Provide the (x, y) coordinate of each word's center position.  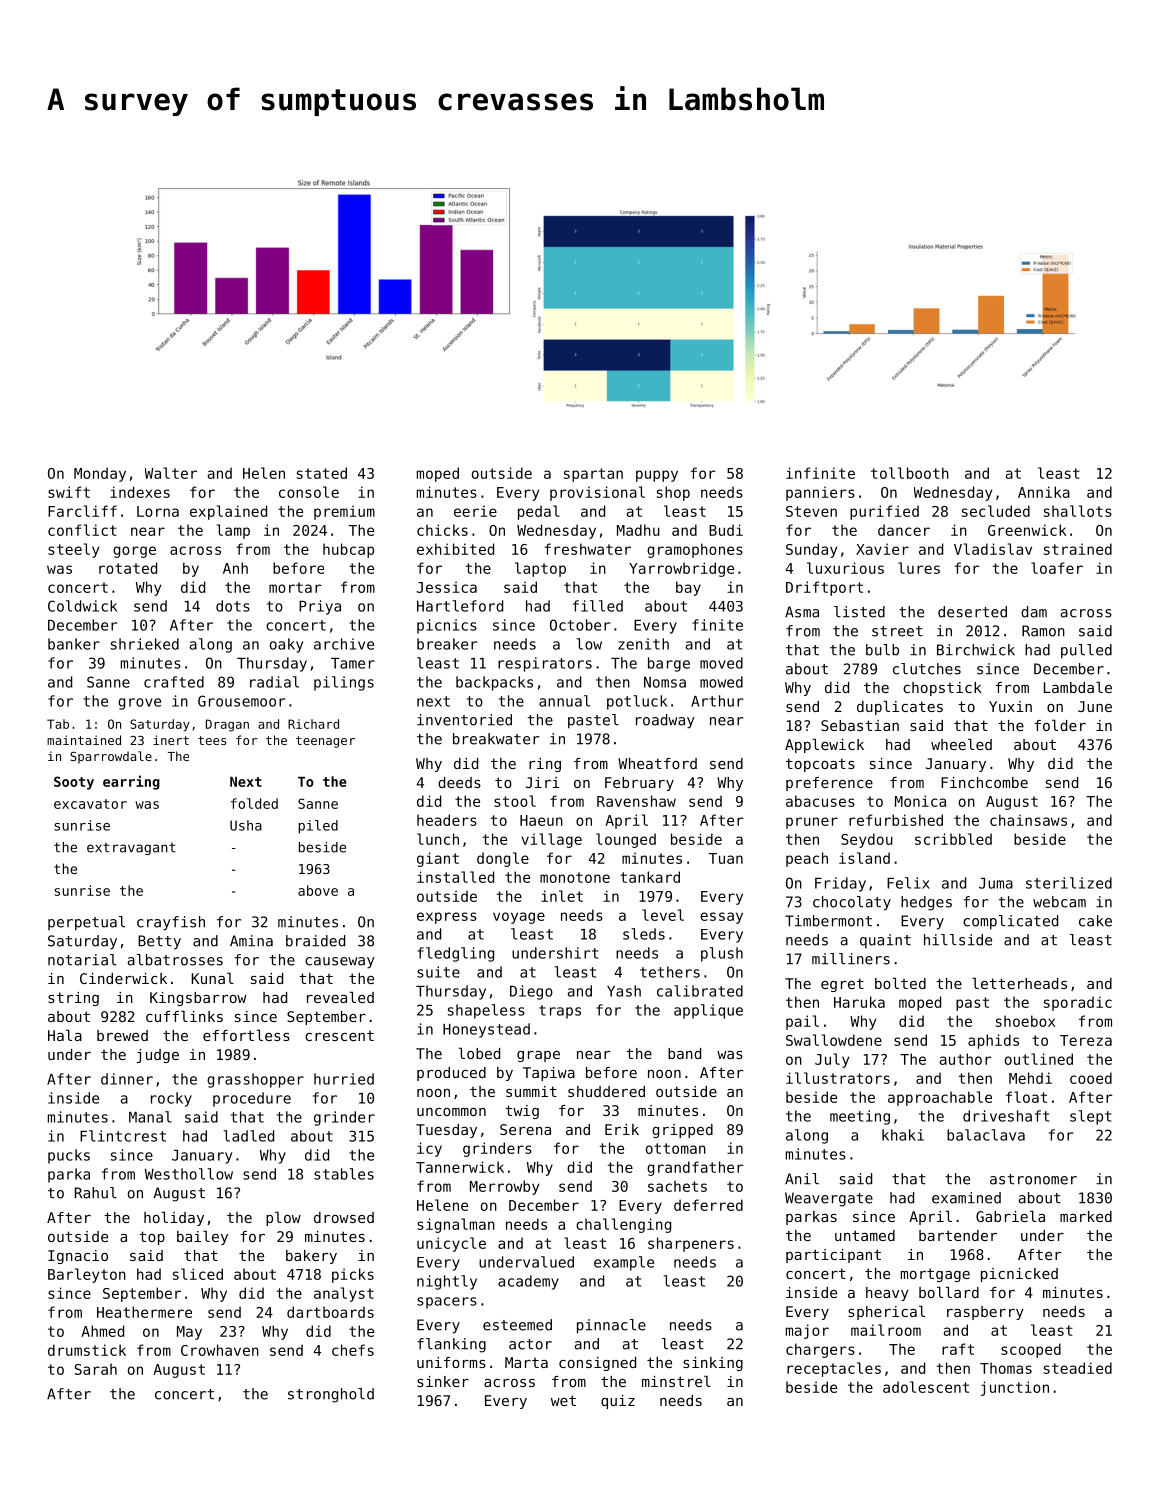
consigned (597, 1364)
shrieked (145, 644)
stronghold (331, 1395)
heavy (887, 1294)
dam (1034, 612)
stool (515, 801)
